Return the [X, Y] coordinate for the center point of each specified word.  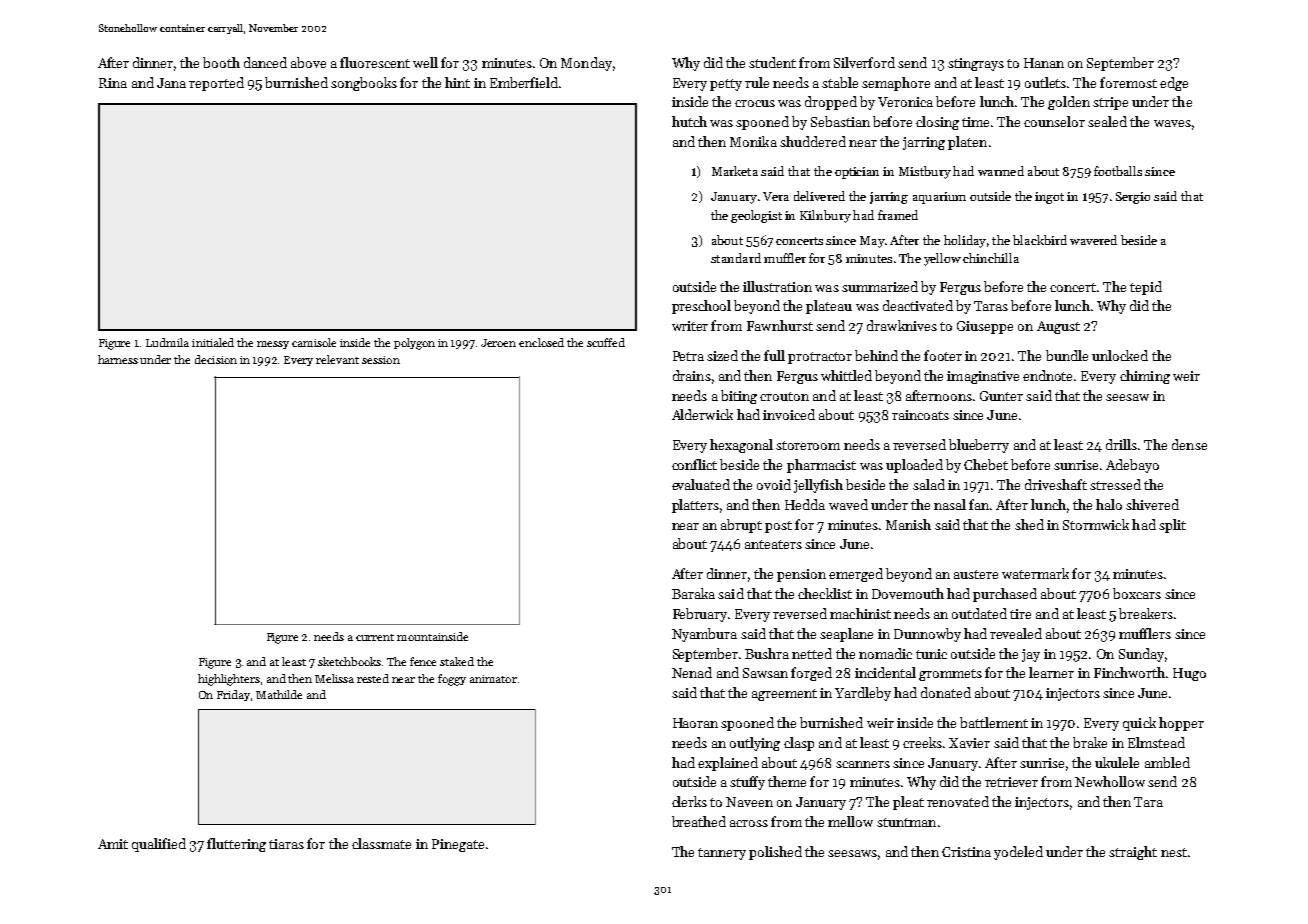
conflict [694, 464]
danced [265, 62]
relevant [337, 359]
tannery [722, 854]
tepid [1146, 288]
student [772, 62]
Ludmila [167, 342]
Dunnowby [927, 635]
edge [1174, 84]
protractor [820, 358]
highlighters [229, 680]
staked [457, 661]
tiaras [286, 844]
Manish [908, 524]
